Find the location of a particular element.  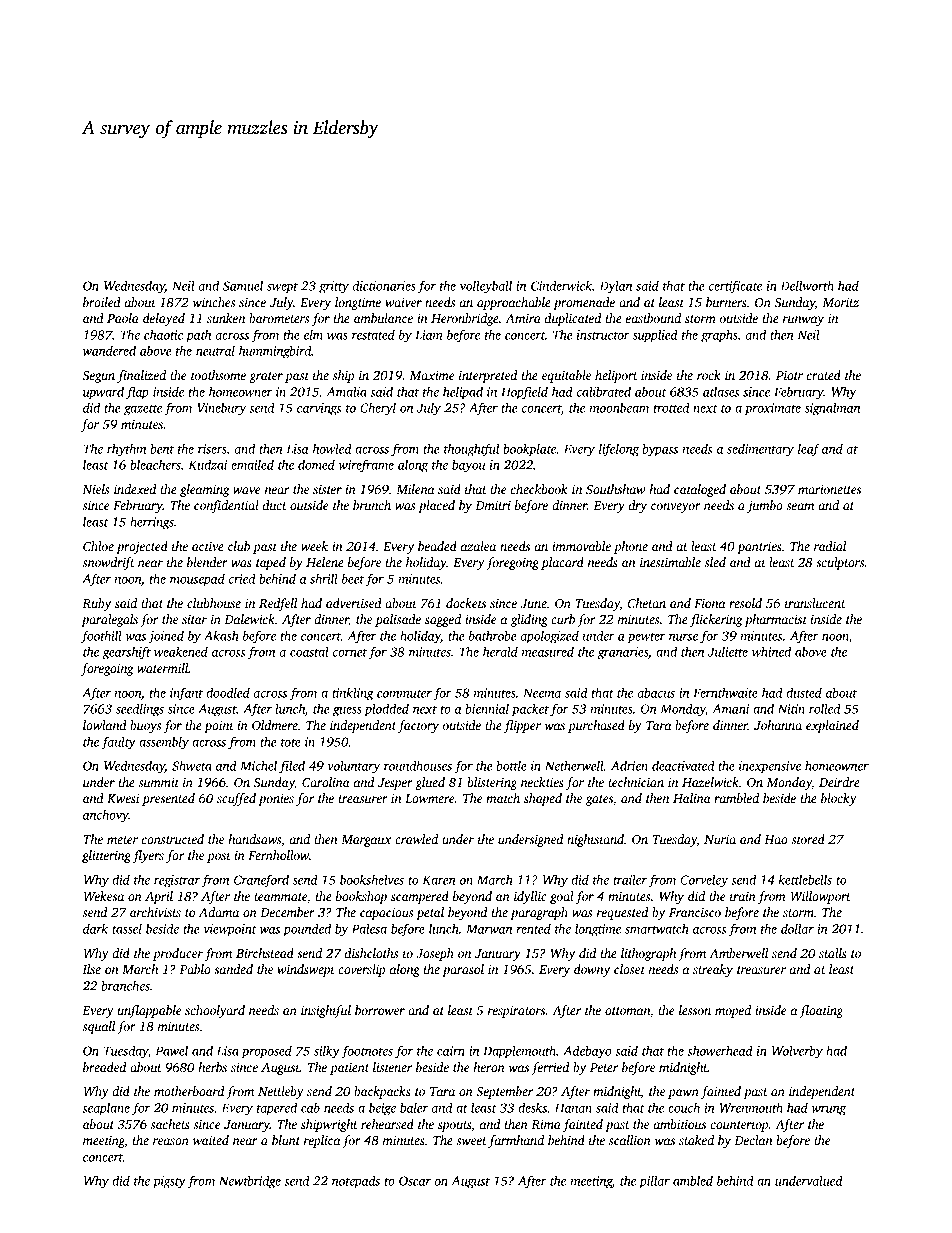

pigsty is located at coordinates (169, 1182).
